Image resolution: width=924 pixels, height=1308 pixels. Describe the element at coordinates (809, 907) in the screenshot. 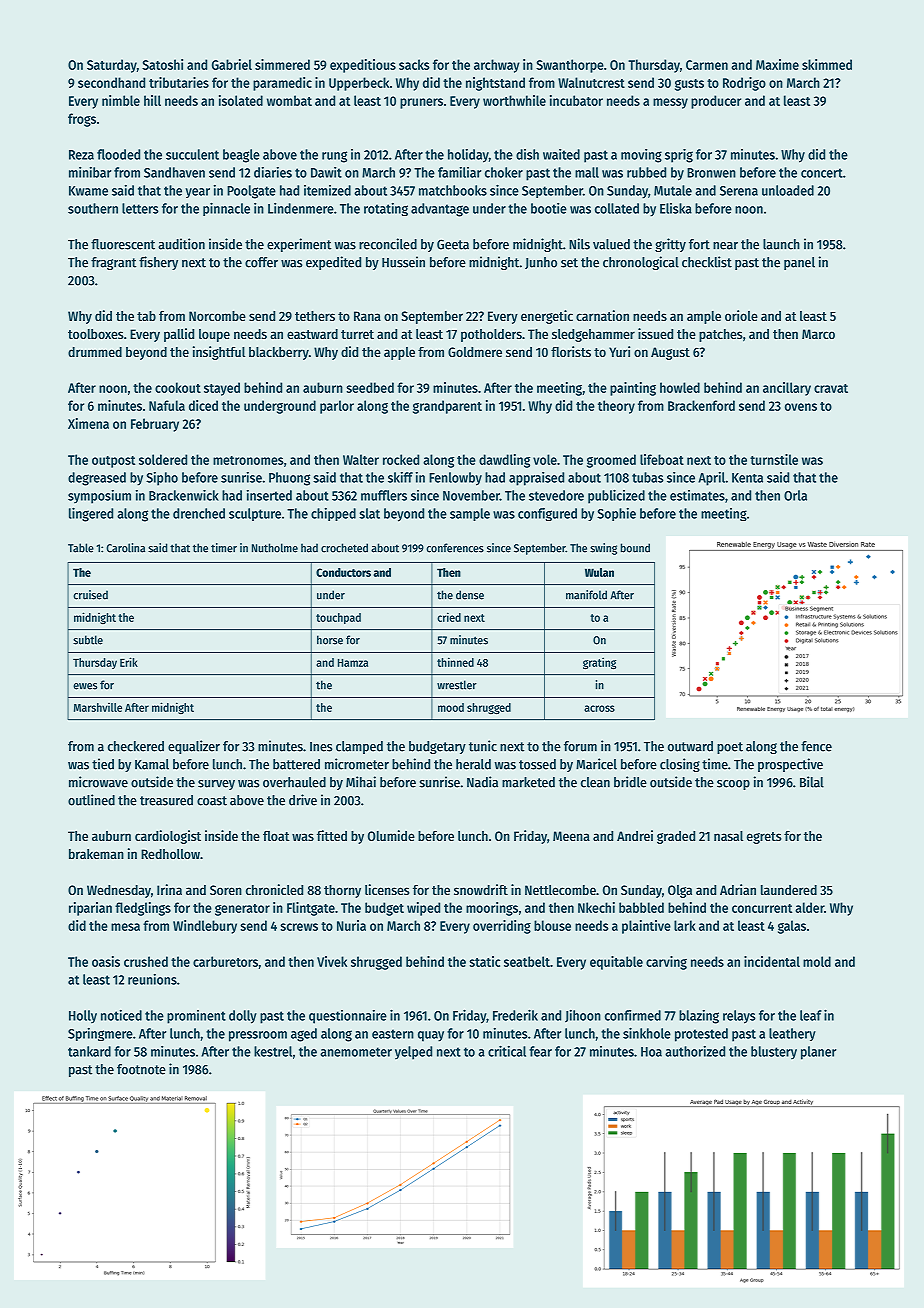

I see `alder` at that location.
